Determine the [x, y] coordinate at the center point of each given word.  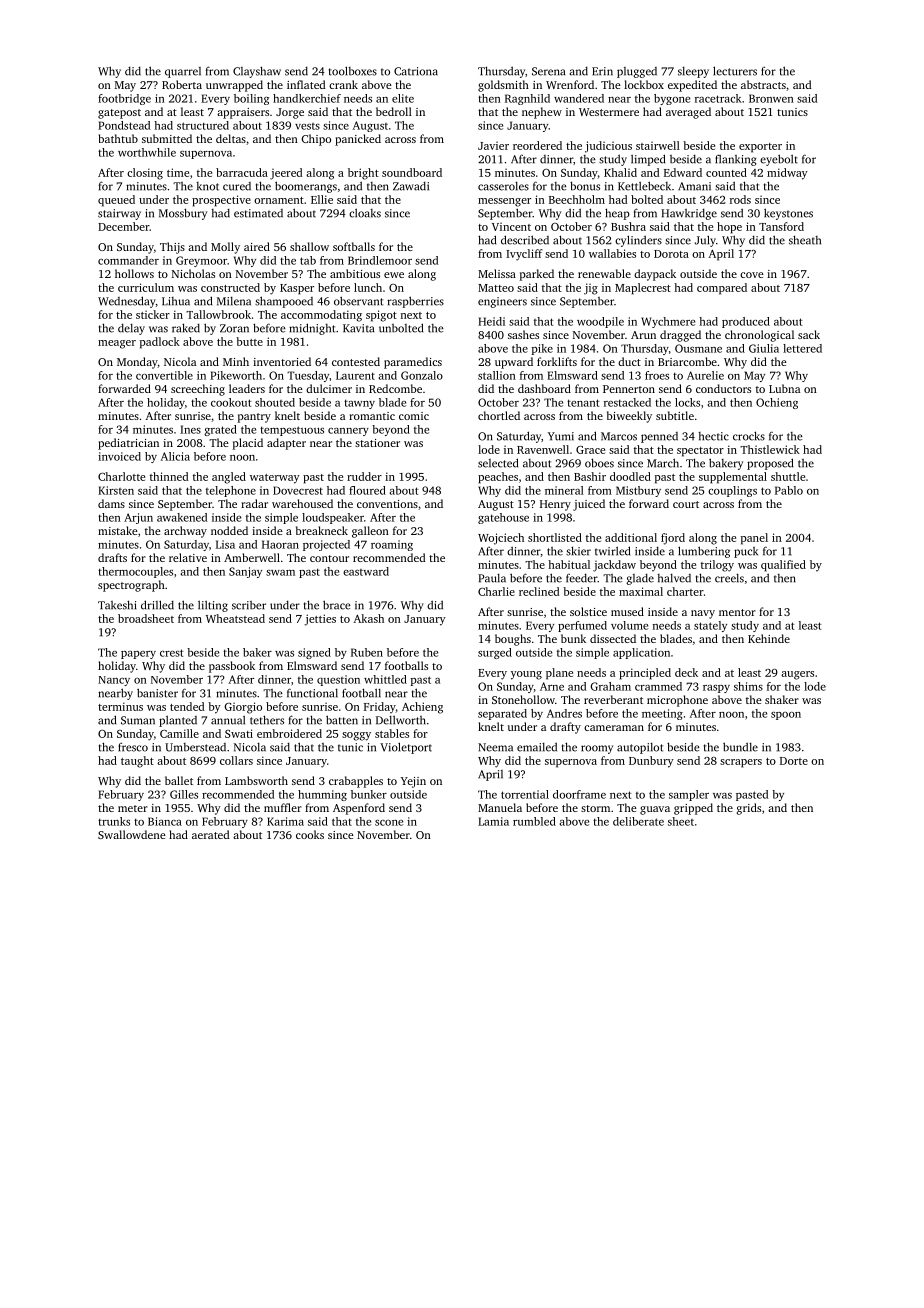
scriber [249, 605]
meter [133, 808]
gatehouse [503, 518]
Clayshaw [257, 72]
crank [343, 84]
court [686, 504]
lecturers [735, 71]
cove [752, 275]
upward [514, 363]
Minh [236, 361]
